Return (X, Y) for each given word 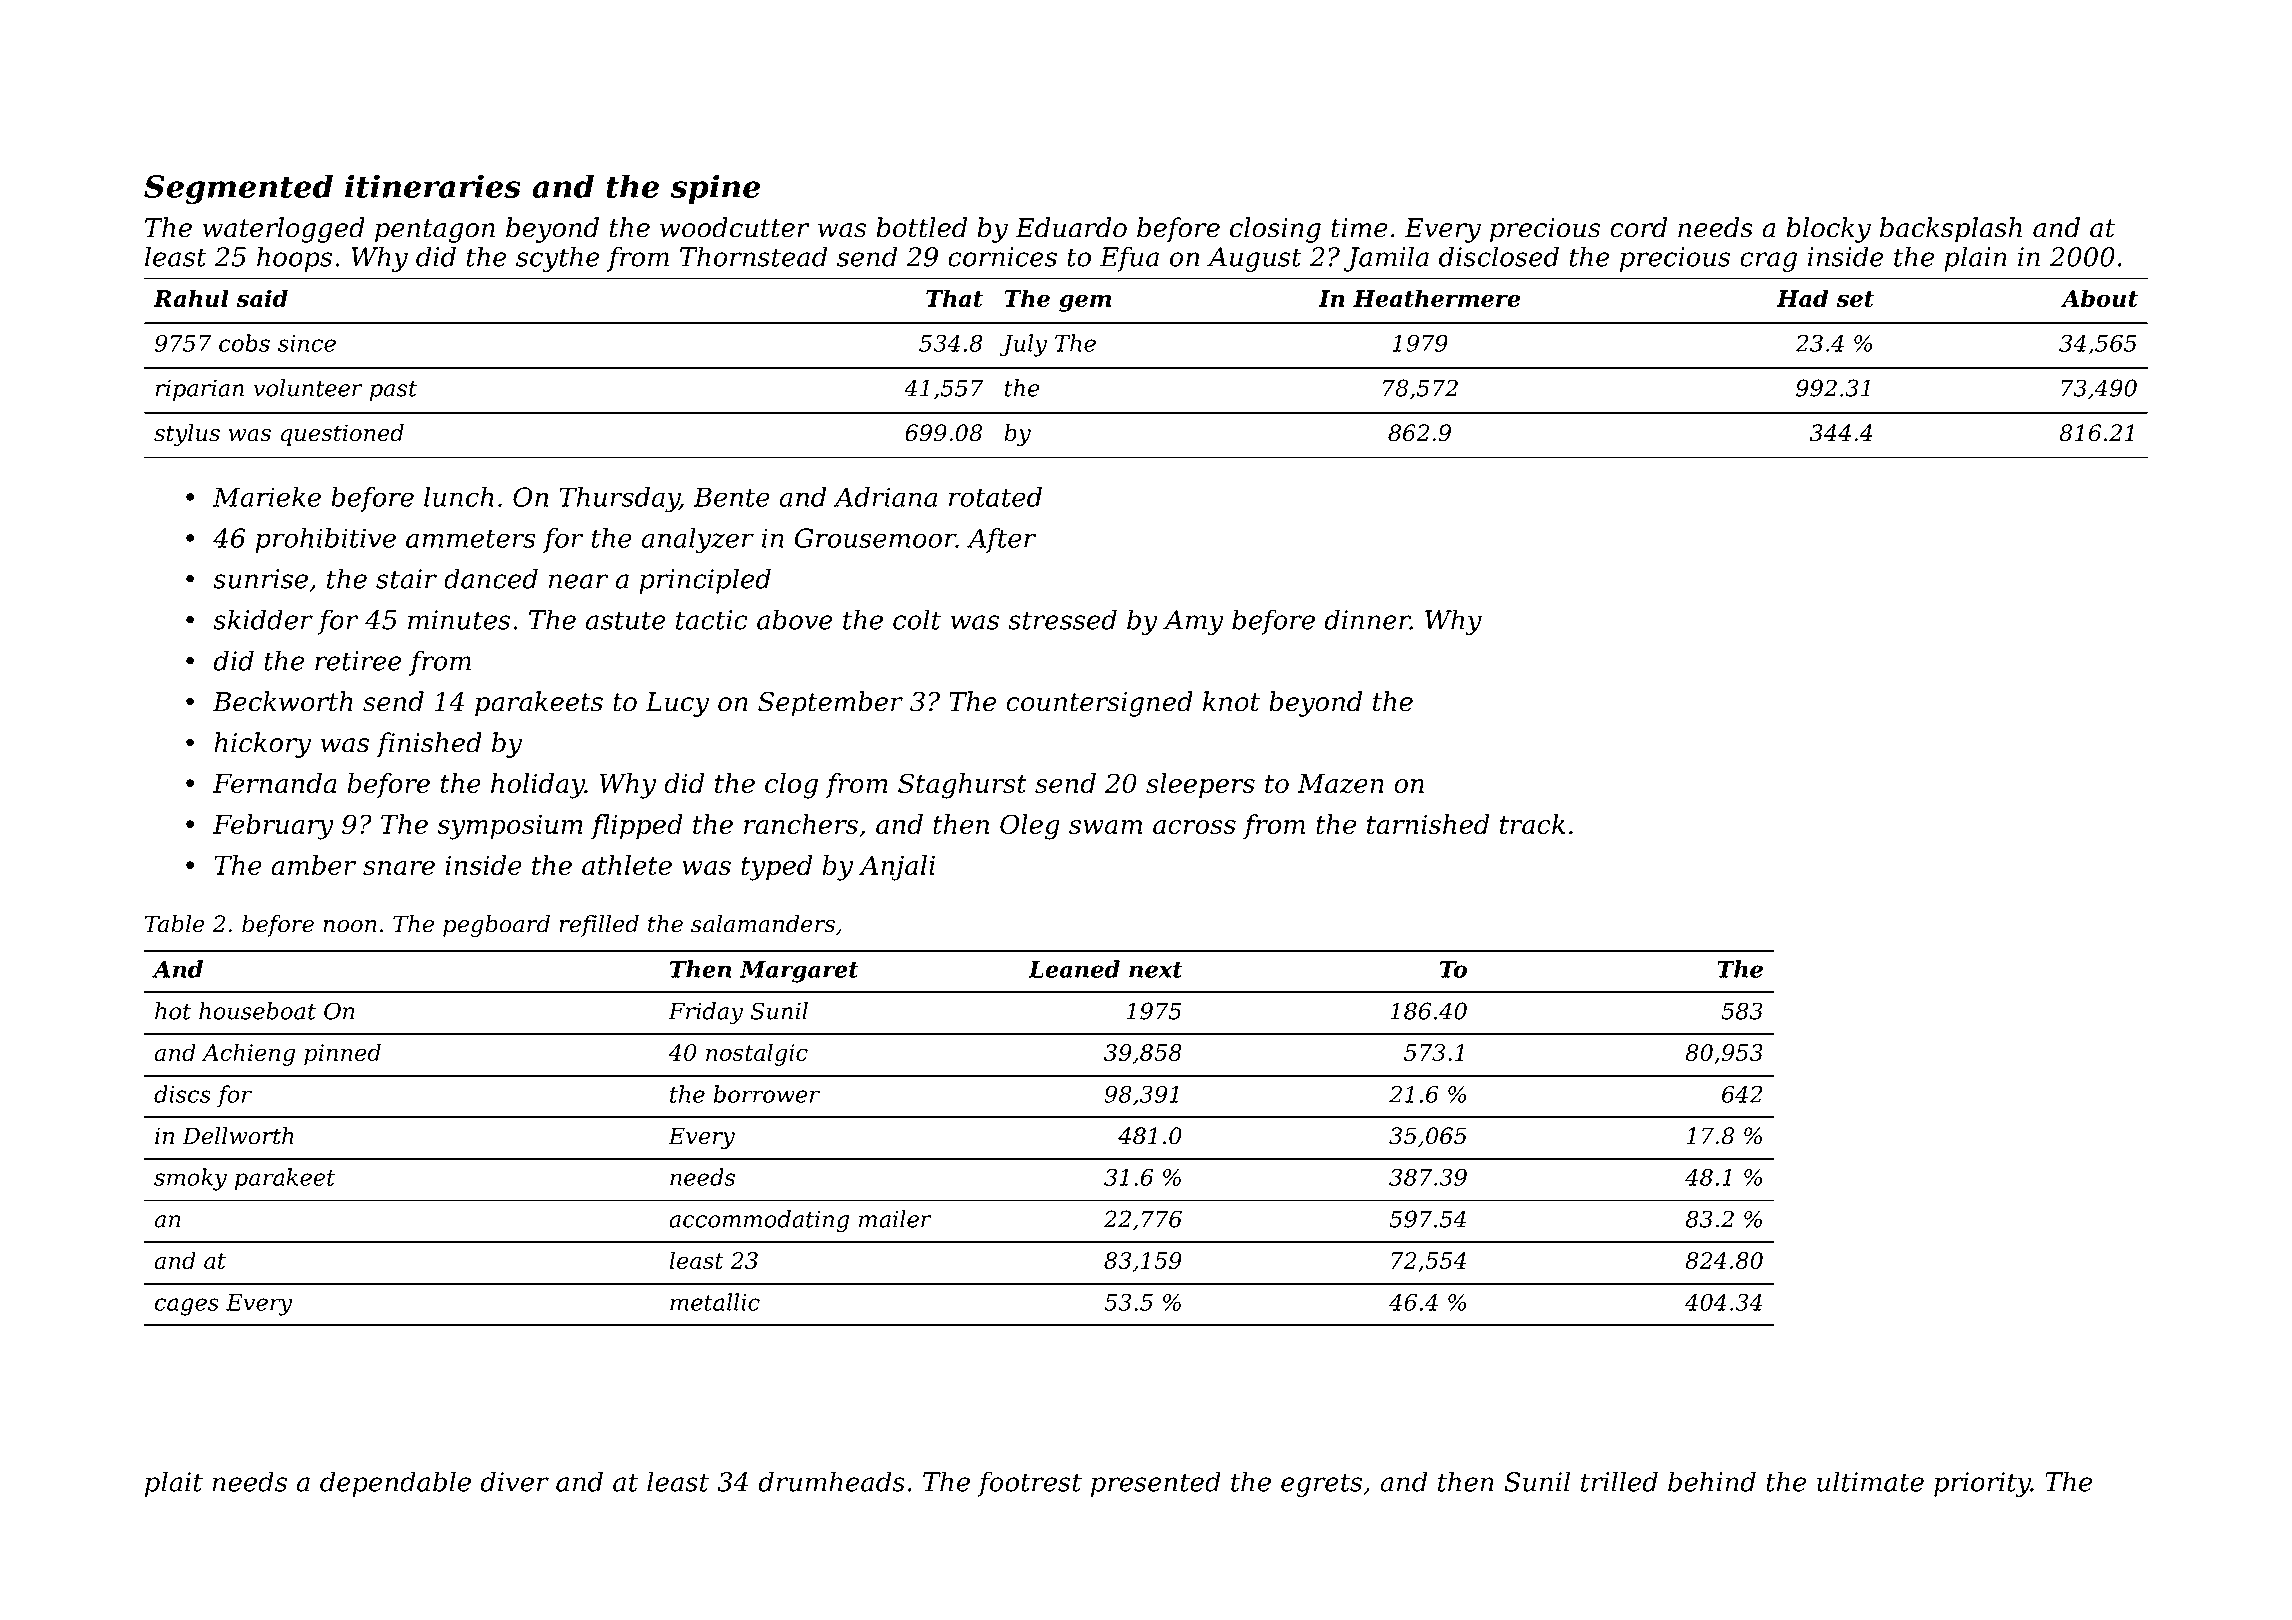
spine (715, 189)
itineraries (433, 186)
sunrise (260, 579)
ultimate (1870, 1481)
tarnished (1428, 824)
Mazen (1340, 784)
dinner (1368, 619)
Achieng (248, 1054)
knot (1231, 701)
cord (1638, 227)
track (1532, 824)
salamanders (763, 924)
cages (187, 1307)
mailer (895, 1219)
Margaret (799, 972)
